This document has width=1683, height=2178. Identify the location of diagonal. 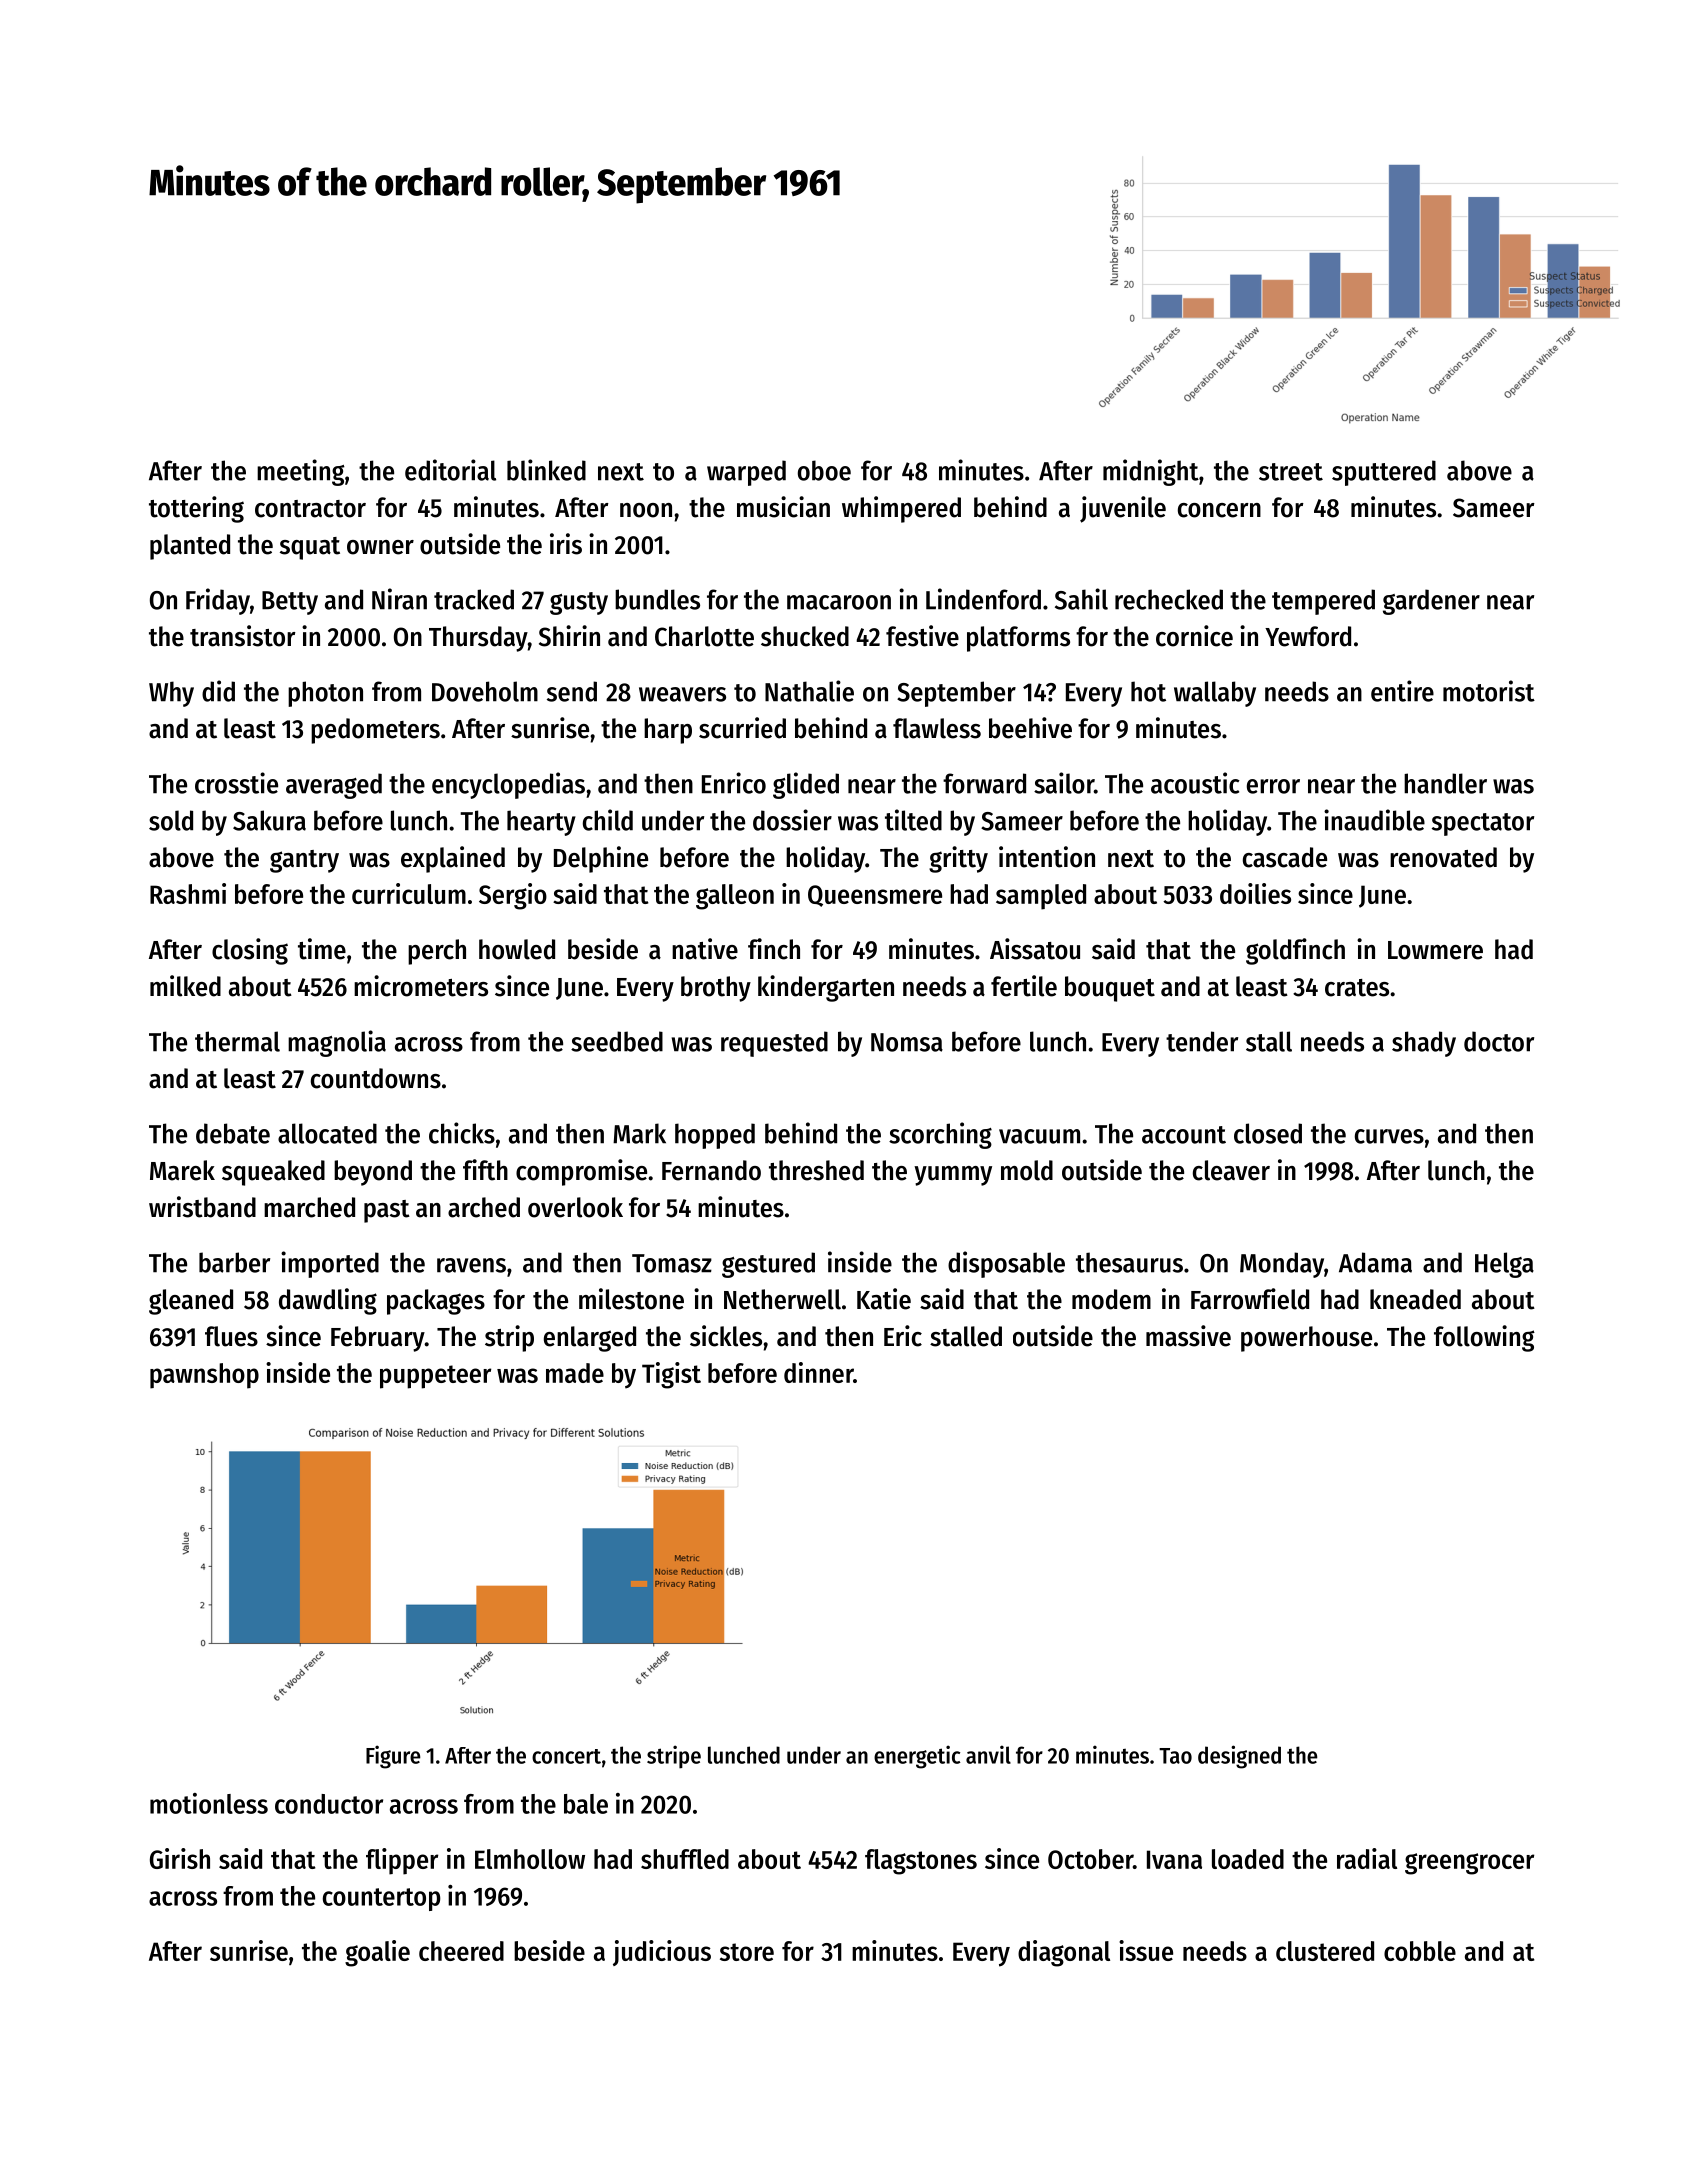
(1064, 1953).
